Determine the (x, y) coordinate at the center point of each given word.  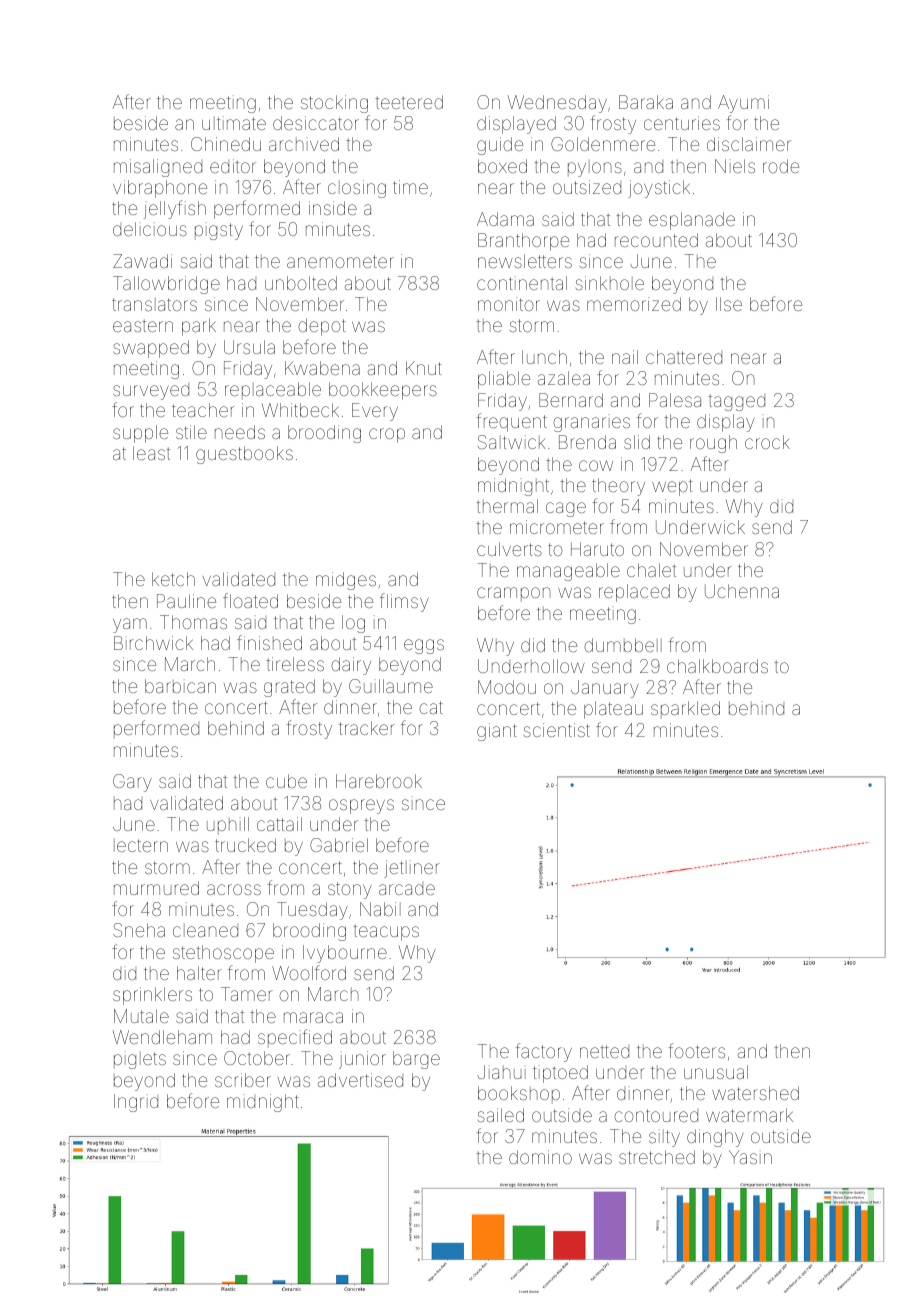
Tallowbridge (166, 285)
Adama (505, 219)
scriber (243, 1080)
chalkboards (717, 666)
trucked (245, 845)
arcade (407, 889)
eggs (424, 646)
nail (625, 357)
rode (781, 166)
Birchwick (153, 643)
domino (540, 1157)
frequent (512, 422)
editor (233, 166)
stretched (657, 1157)
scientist (557, 730)
